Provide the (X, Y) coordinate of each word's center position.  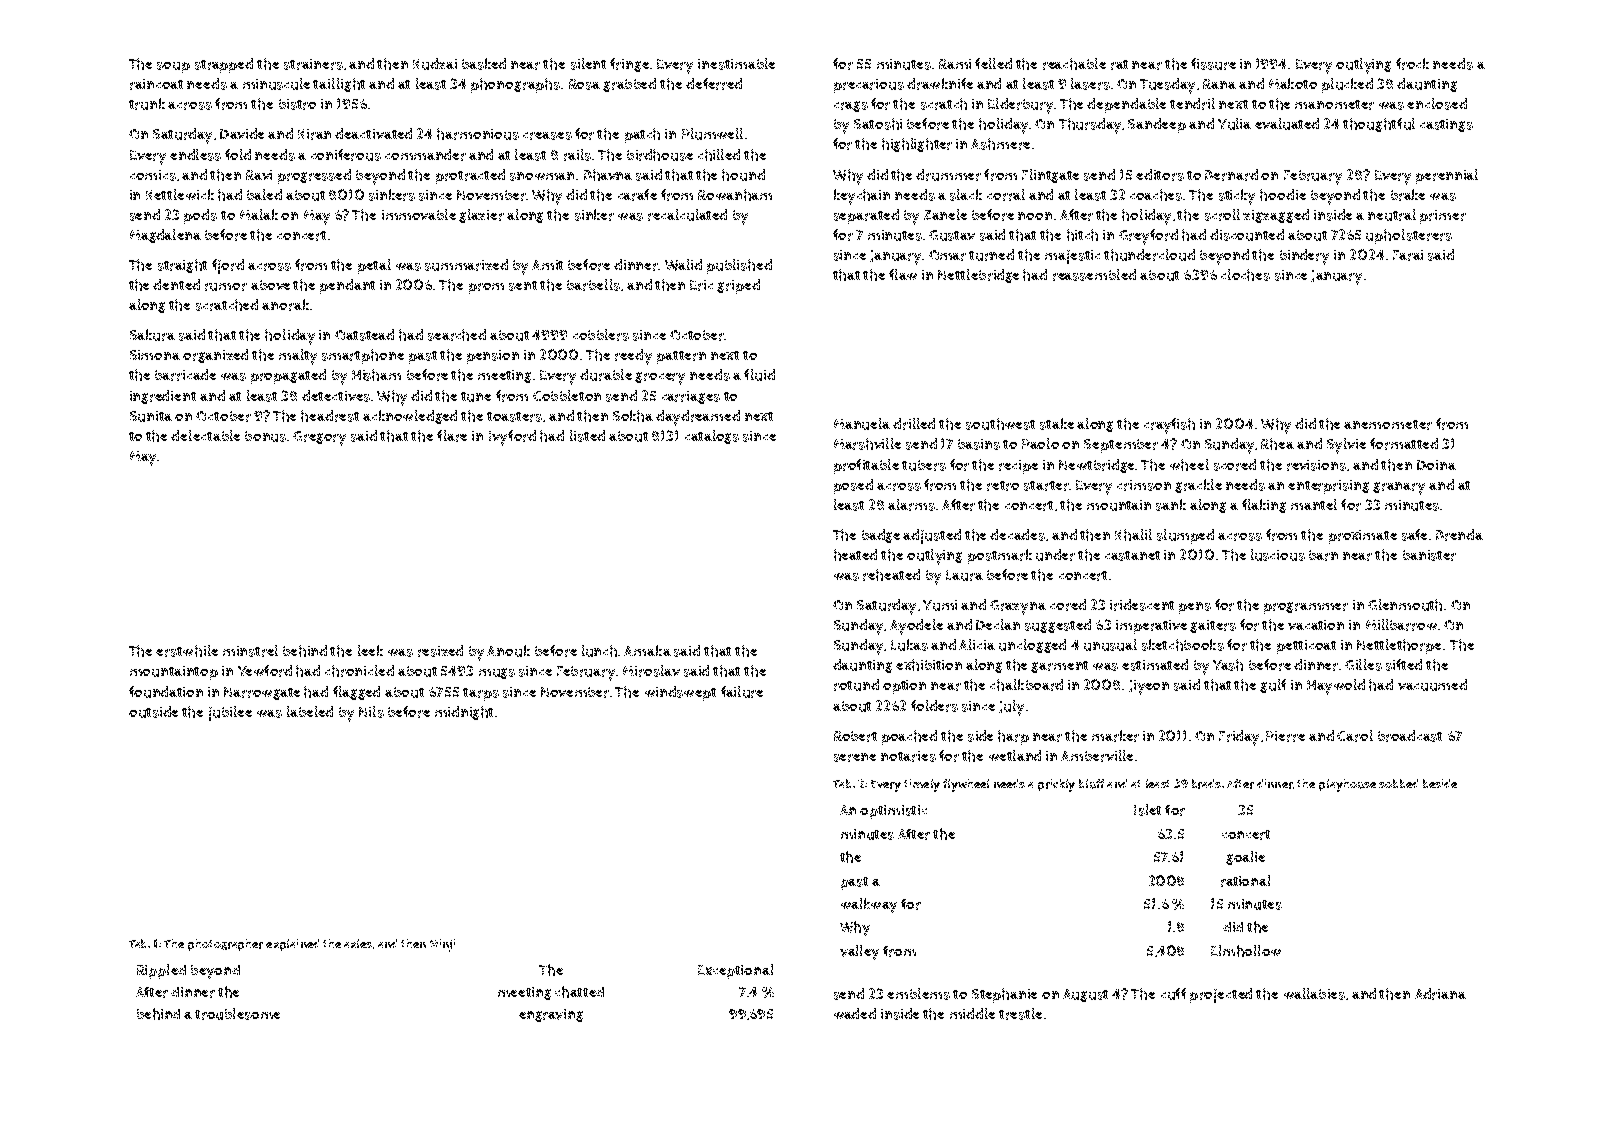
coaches (1156, 195)
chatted (579, 992)
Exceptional (735, 971)
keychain (862, 197)
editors (1160, 175)
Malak (259, 214)
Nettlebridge (978, 276)
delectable (205, 435)
